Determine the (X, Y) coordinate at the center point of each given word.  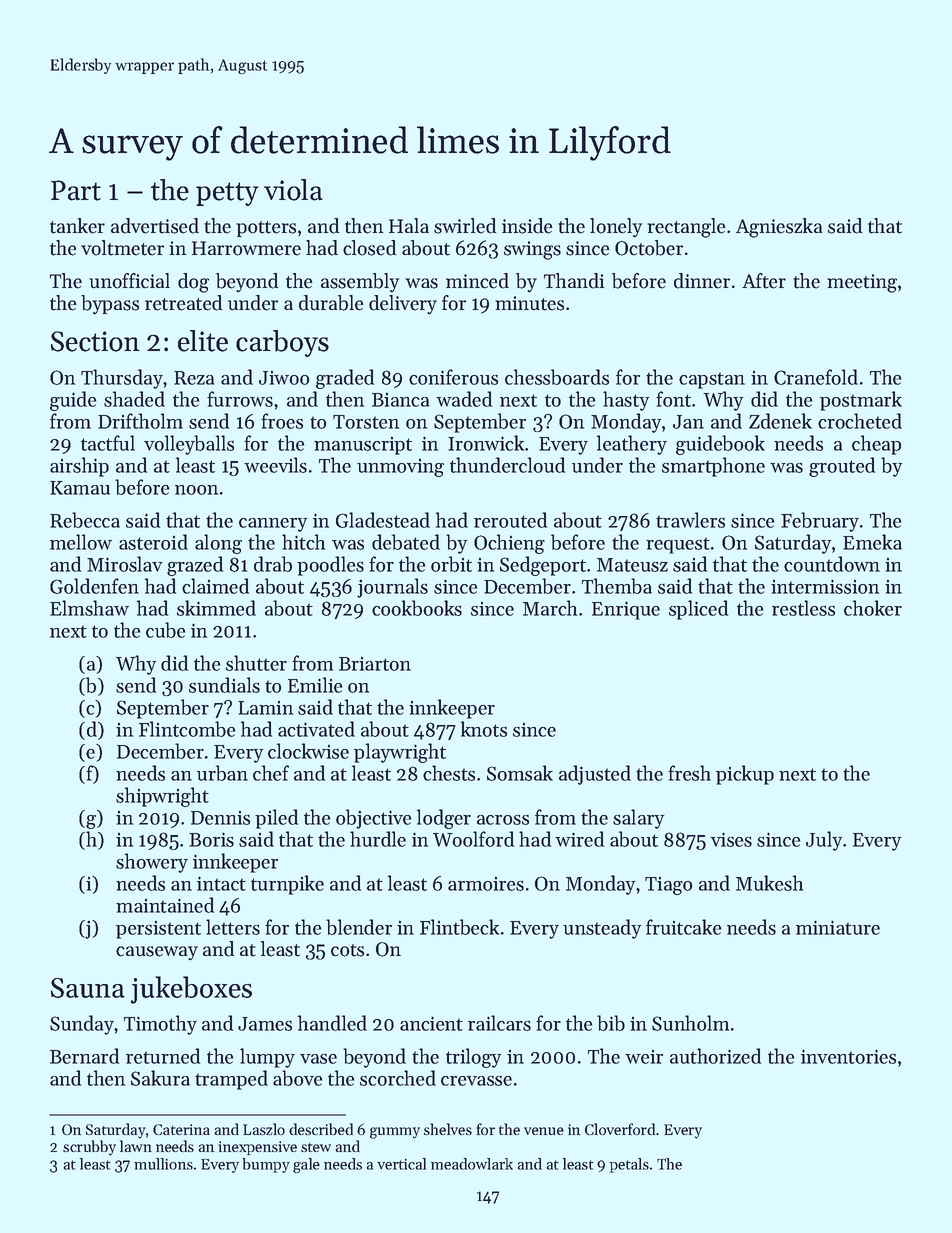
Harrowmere (246, 248)
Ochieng (509, 544)
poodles (330, 566)
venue (544, 1131)
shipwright (162, 797)
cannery (273, 525)
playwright (400, 753)
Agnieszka (779, 228)
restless (803, 608)
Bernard (84, 1056)
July (824, 841)
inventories (848, 1056)
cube (165, 630)
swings (532, 250)
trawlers (690, 520)
